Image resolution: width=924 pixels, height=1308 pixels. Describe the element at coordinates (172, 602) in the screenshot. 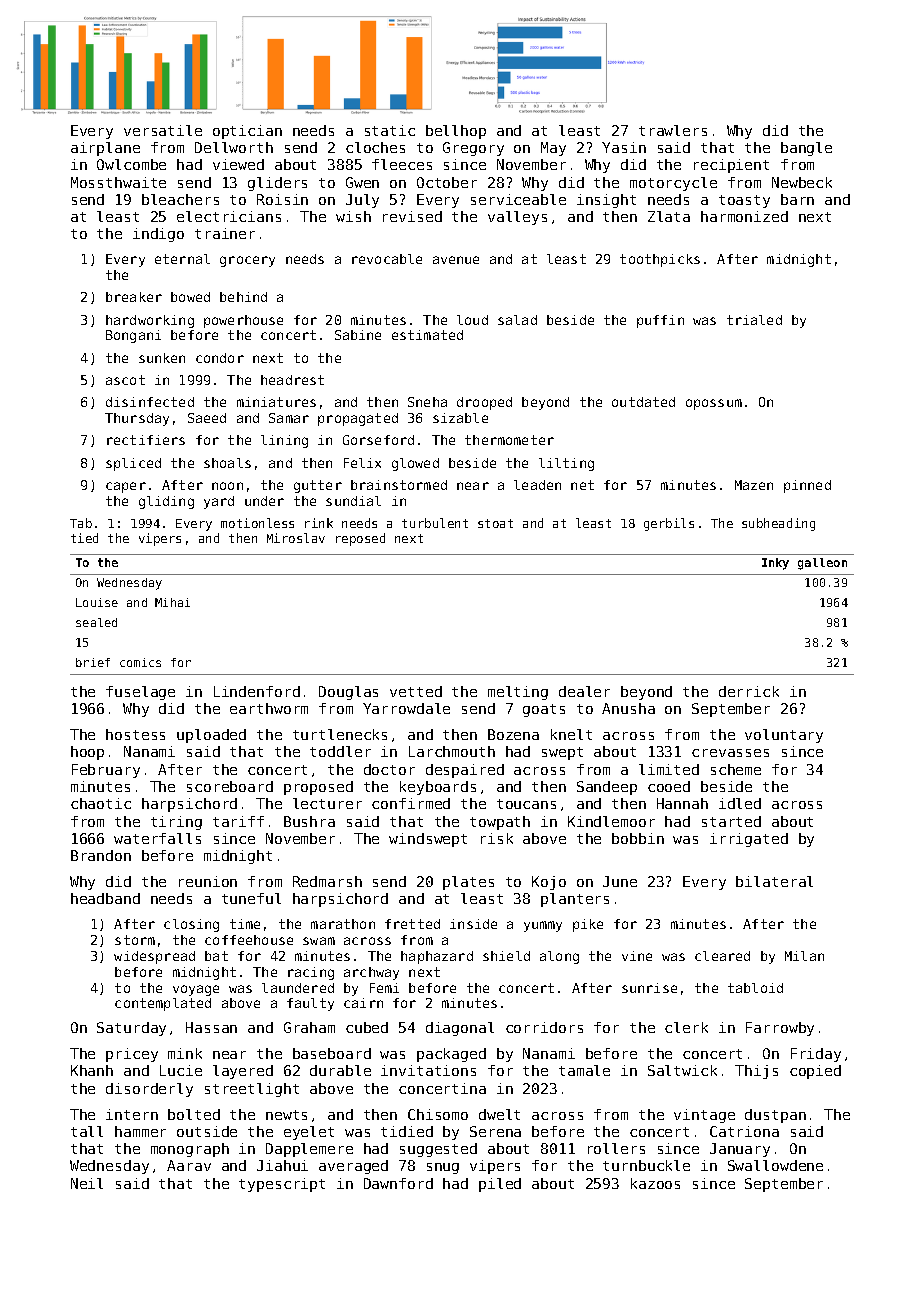

I see `Mihai` at that location.
